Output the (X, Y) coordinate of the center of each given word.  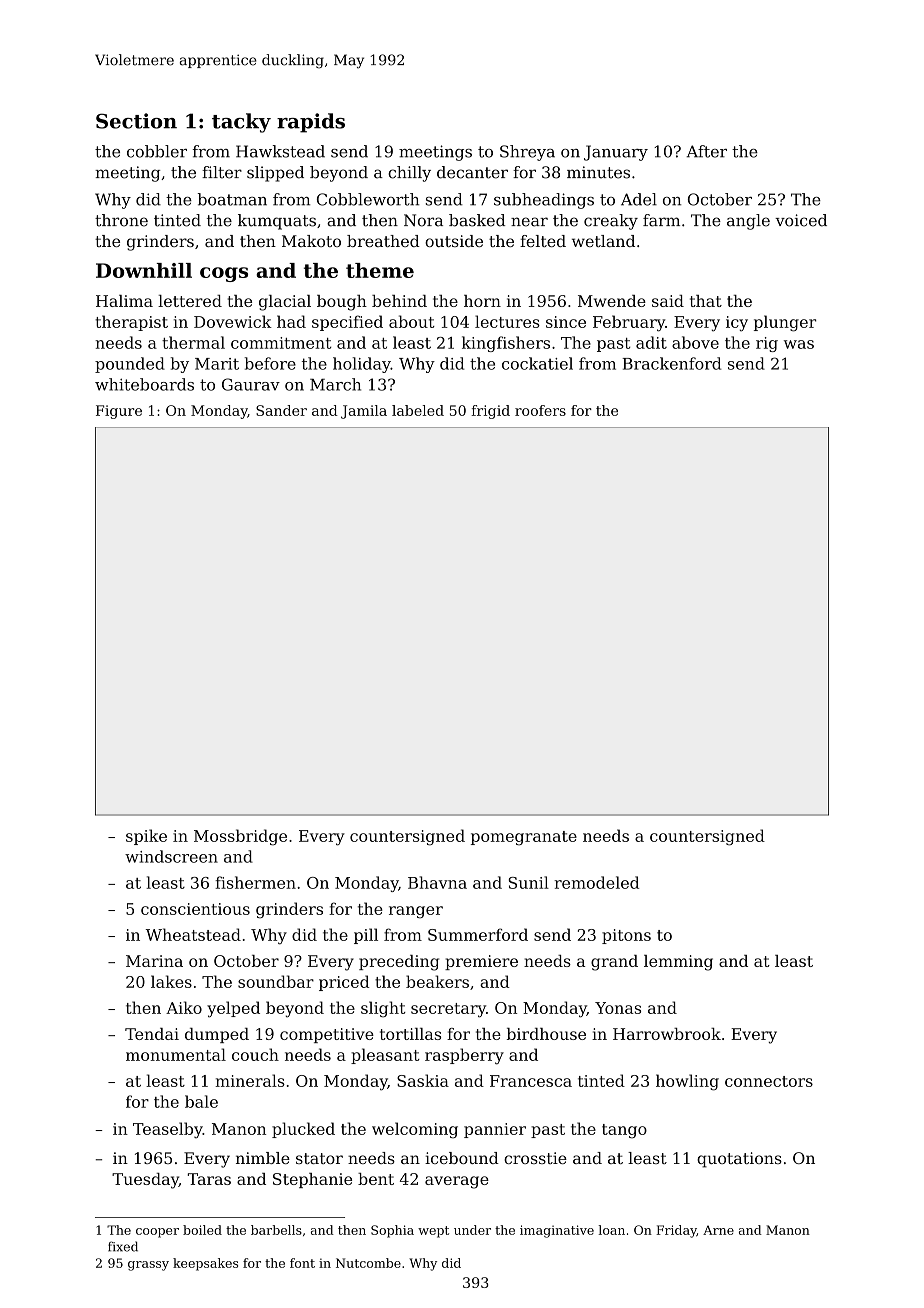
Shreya (527, 153)
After (706, 151)
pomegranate (524, 838)
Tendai (152, 1034)
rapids (311, 123)
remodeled (596, 882)
